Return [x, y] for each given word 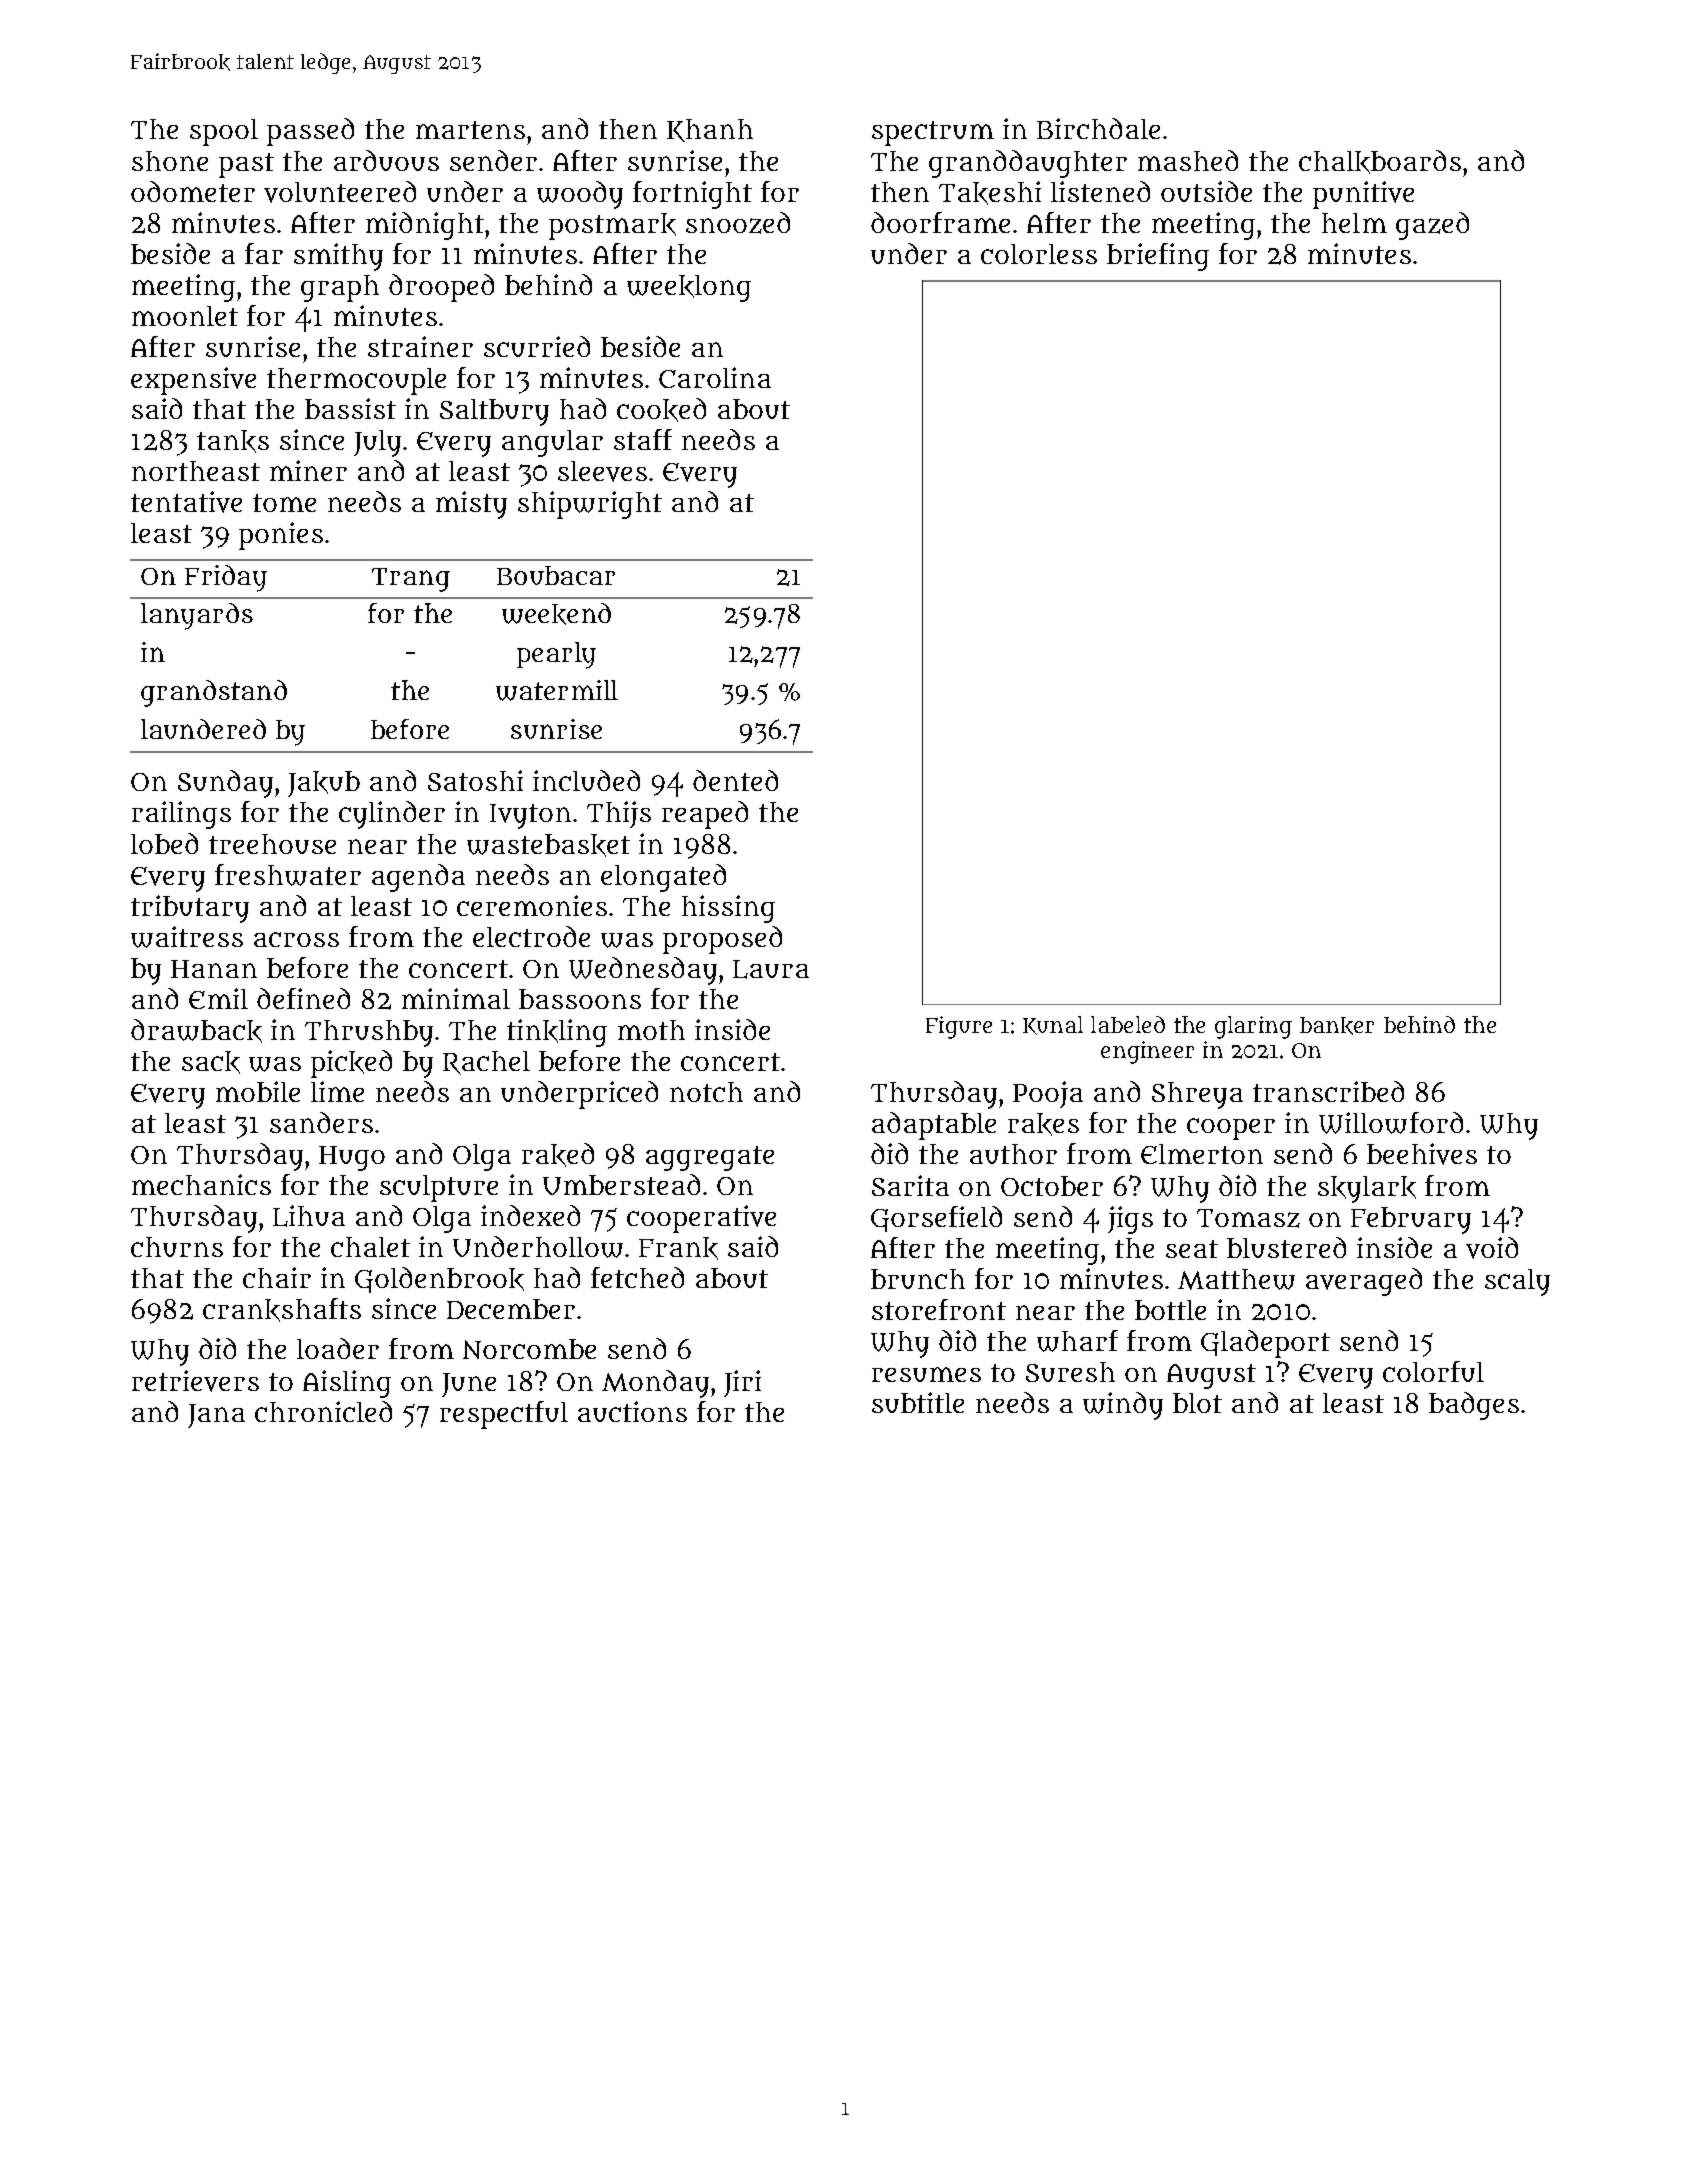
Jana [216, 1416]
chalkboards [1380, 162]
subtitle [918, 1402]
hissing [728, 909]
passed [310, 132]
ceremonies [532, 905]
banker [1337, 1026]
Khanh [710, 130]
